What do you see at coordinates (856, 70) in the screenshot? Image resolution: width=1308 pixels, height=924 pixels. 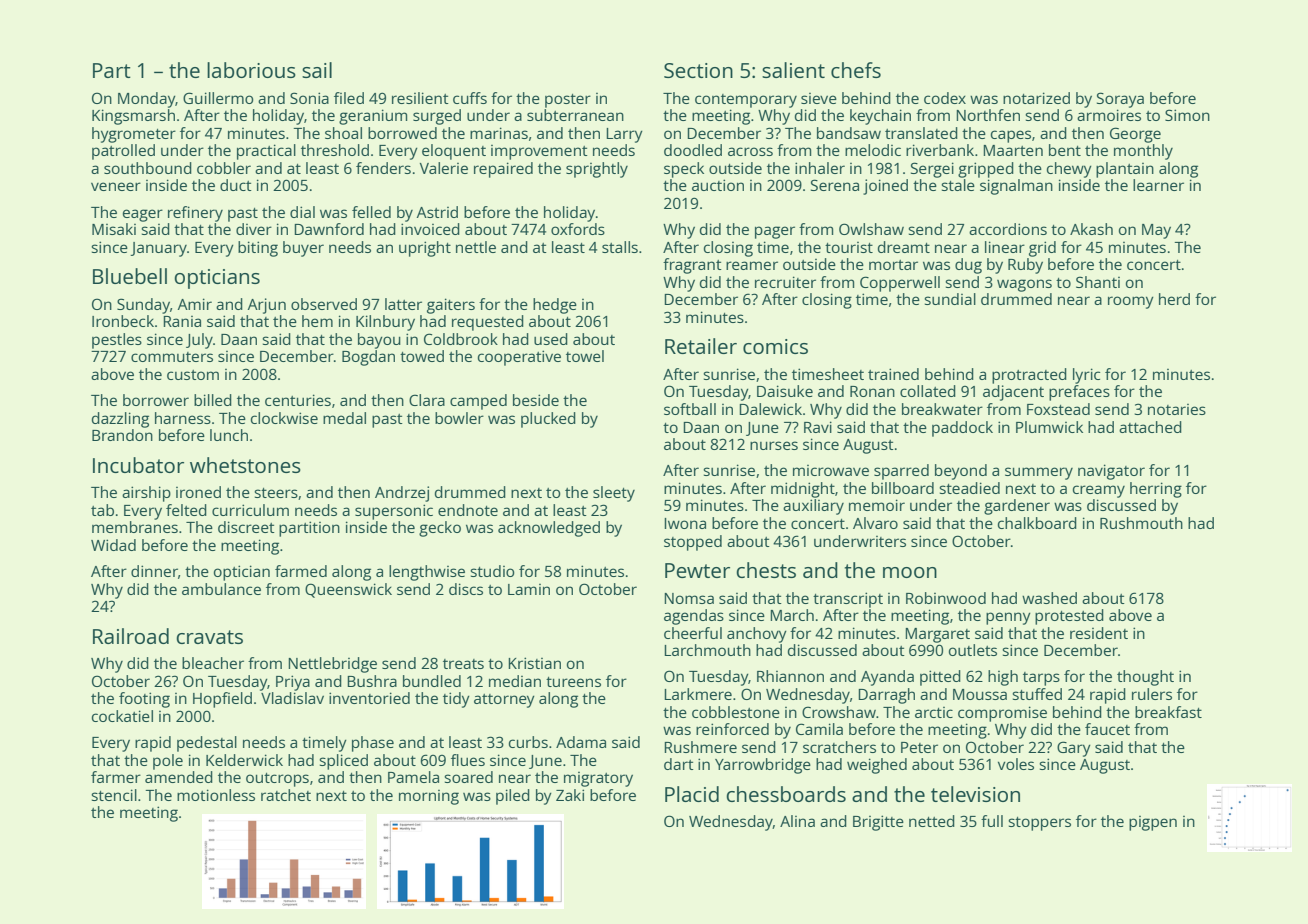 I see `chefs` at bounding box center [856, 70].
